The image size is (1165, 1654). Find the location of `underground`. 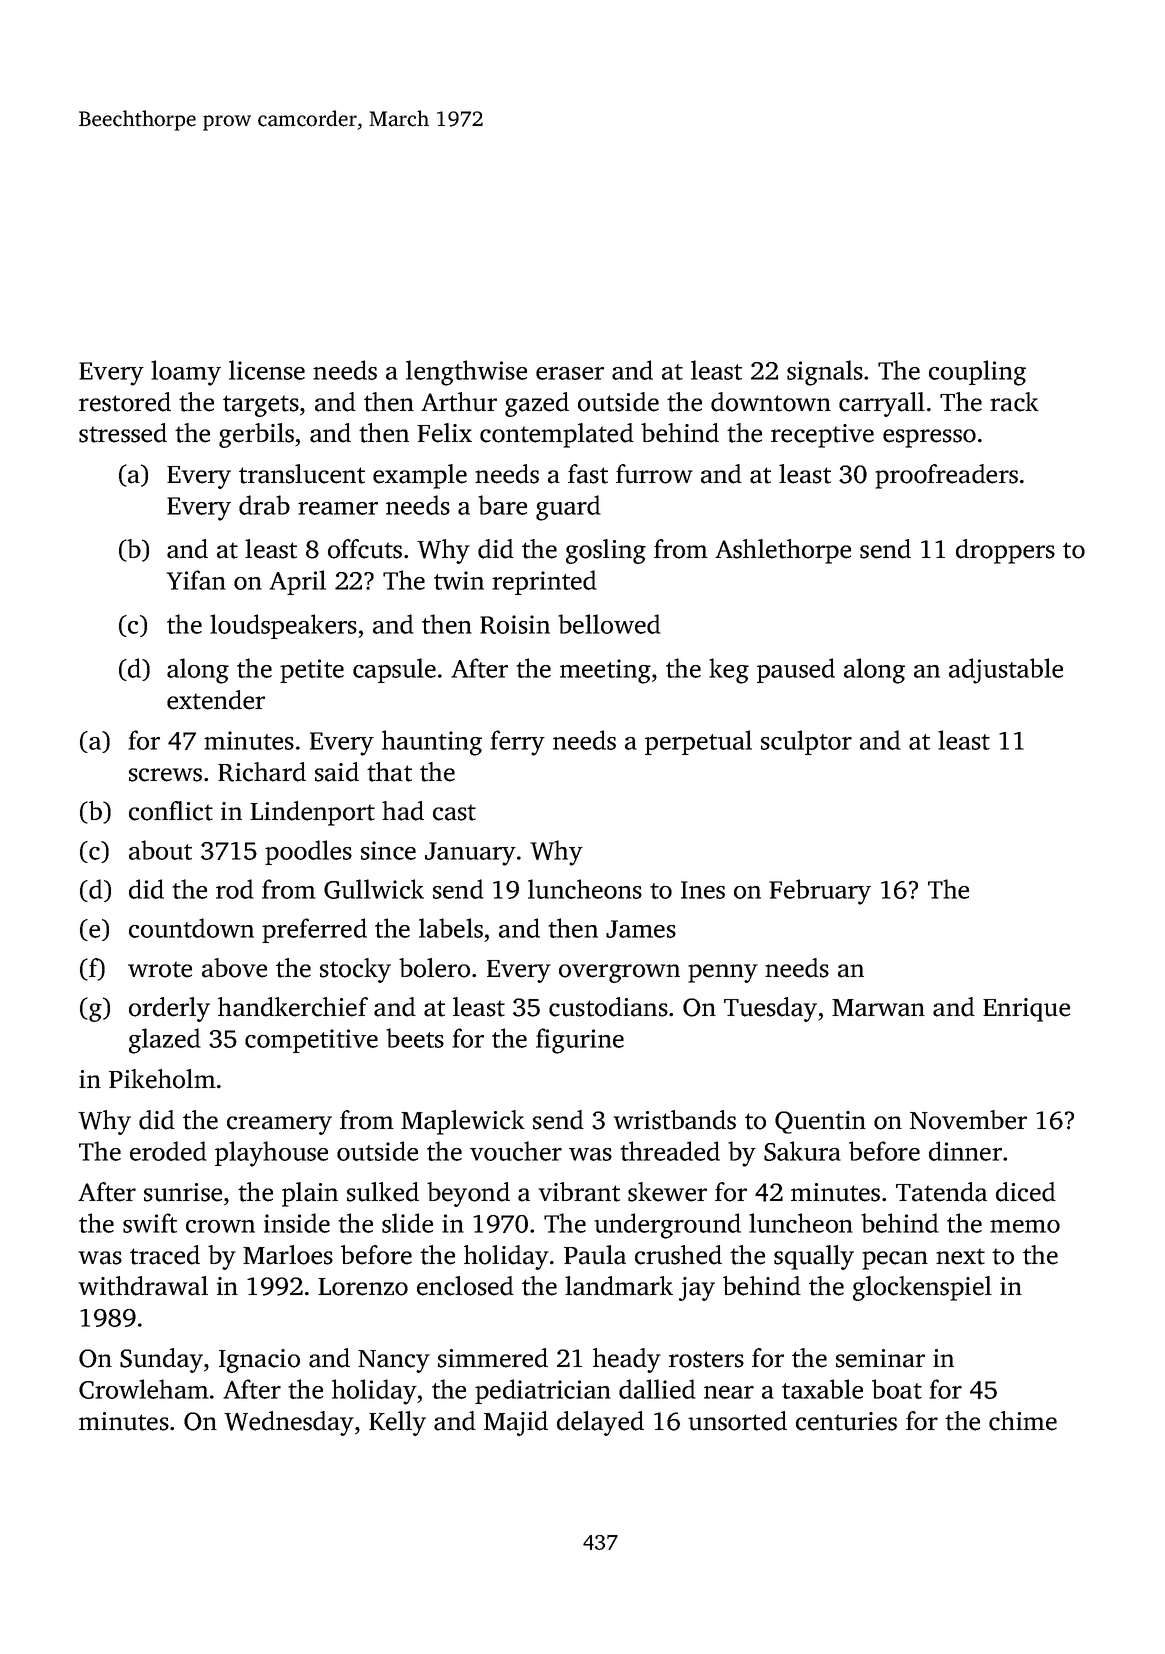

underground is located at coordinates (667, 1226).
